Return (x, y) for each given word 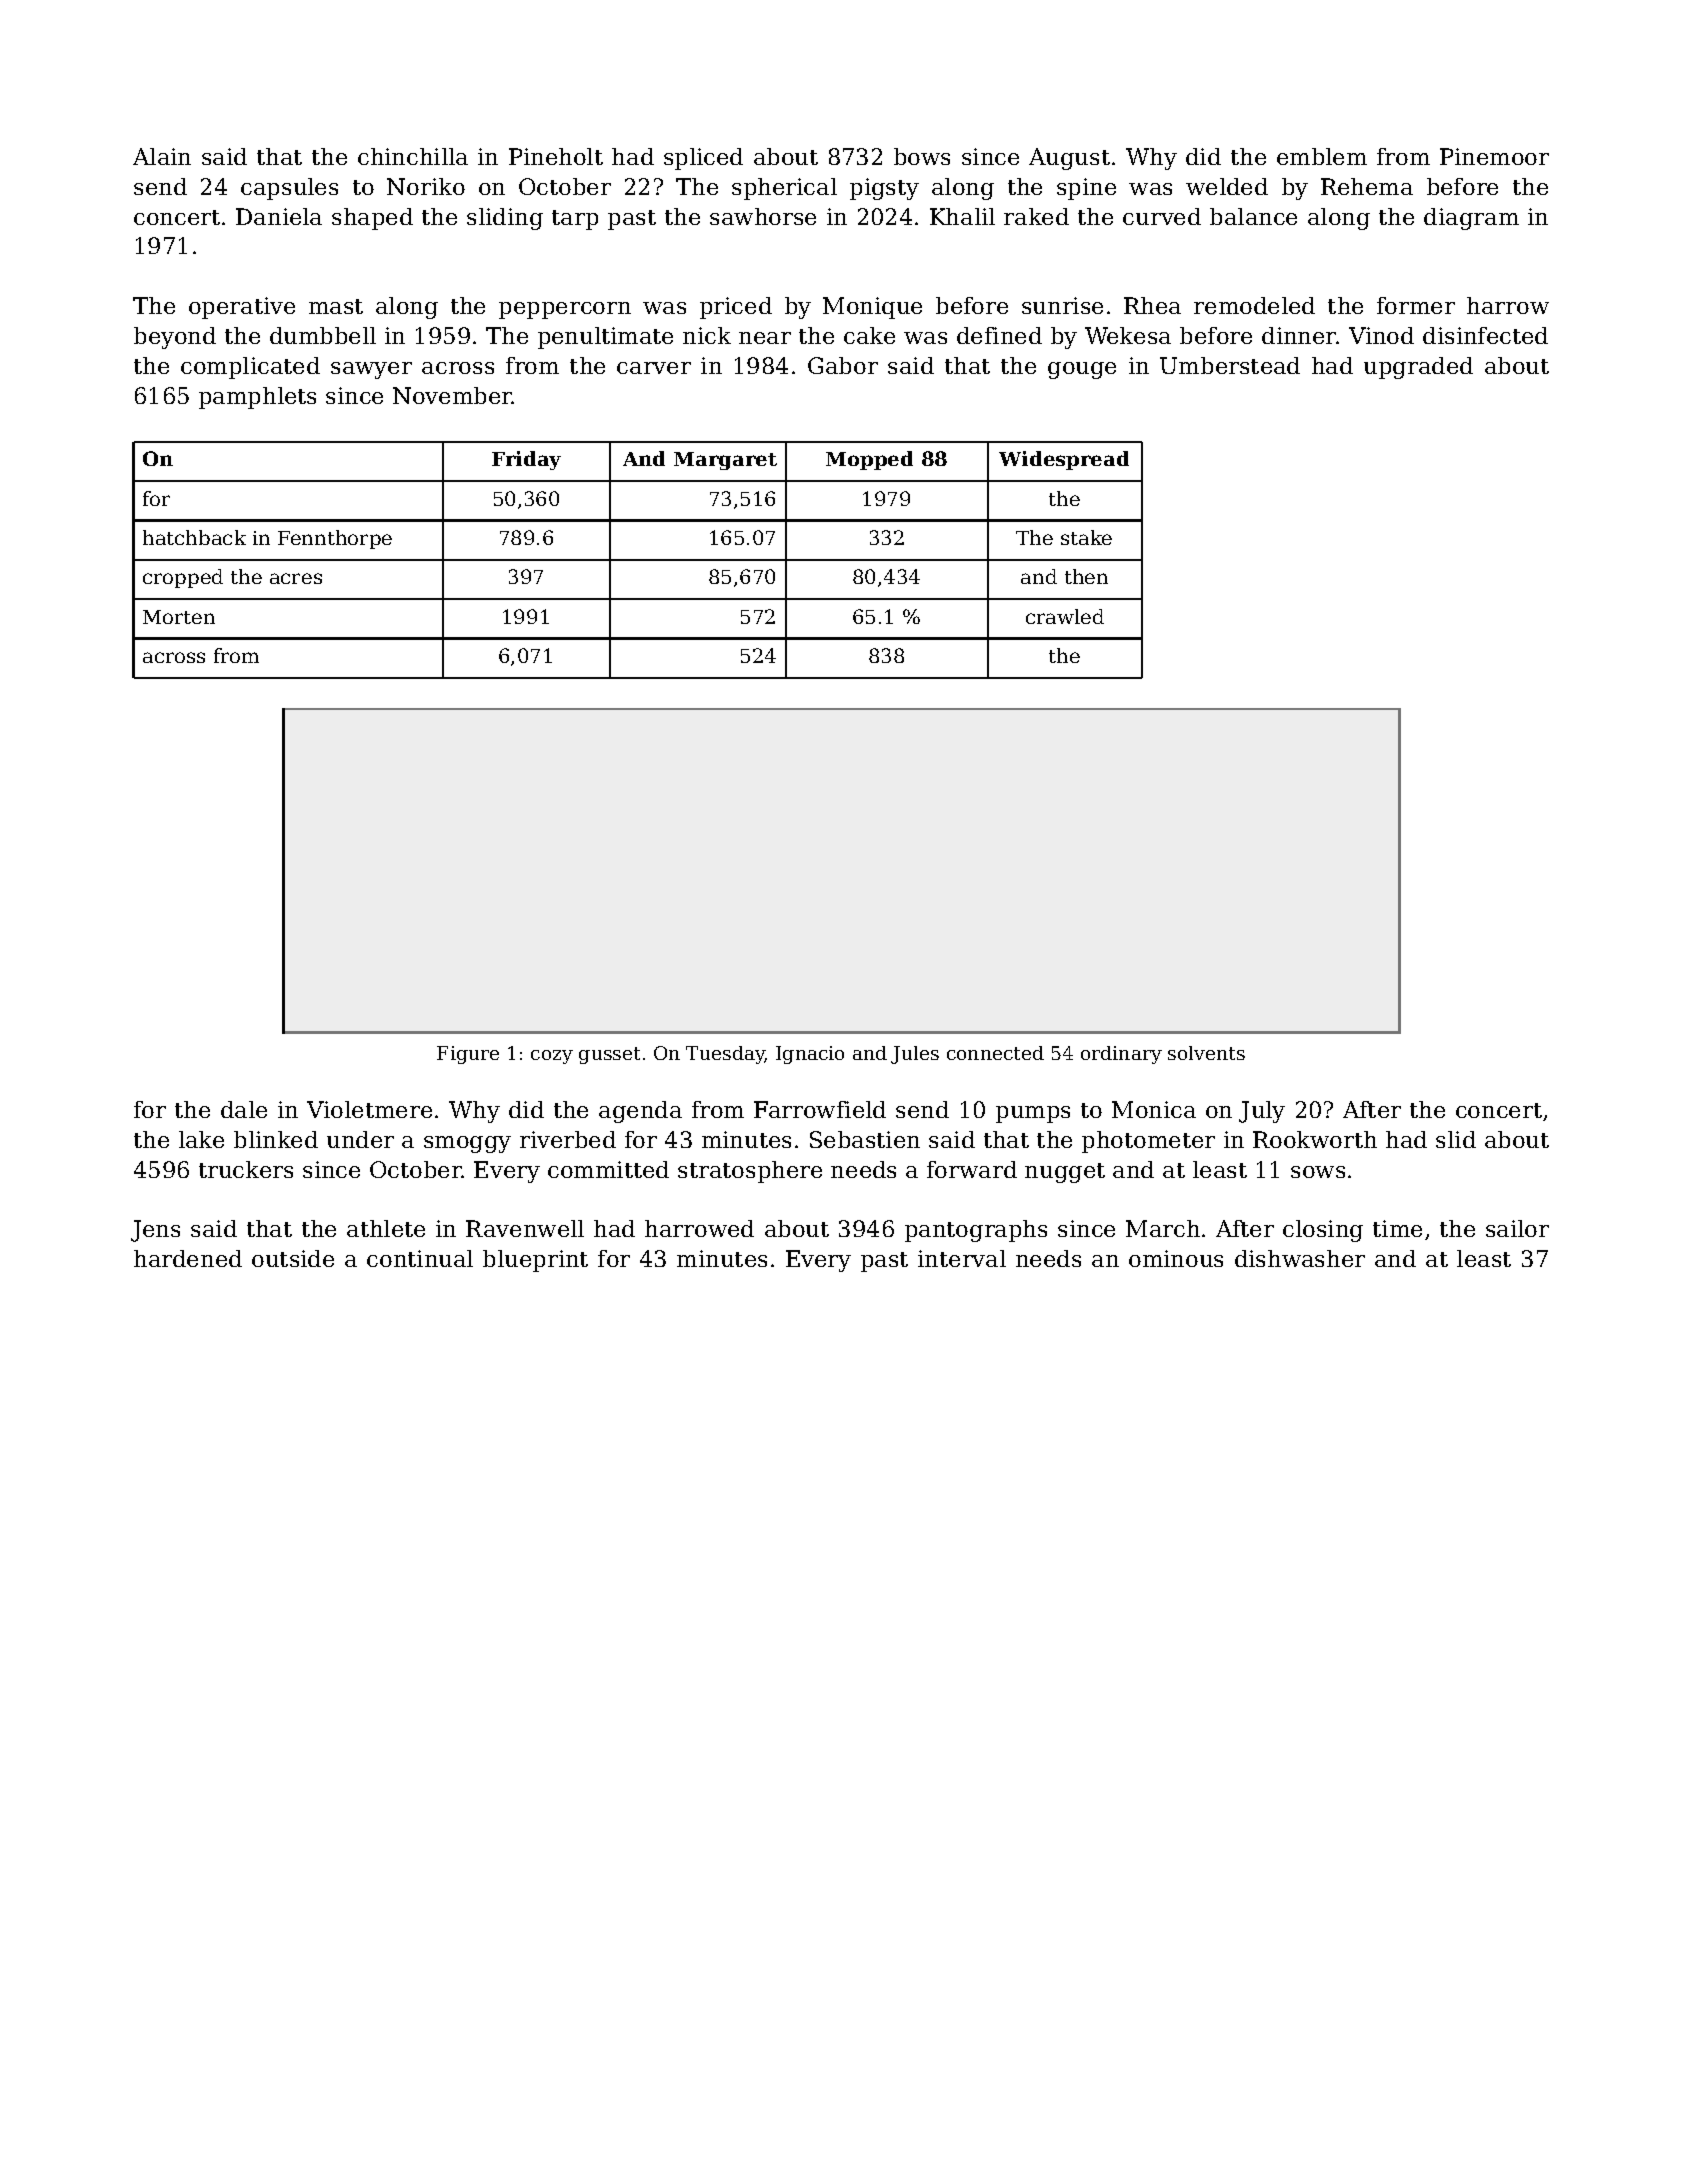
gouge (1082, 370)
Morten (179, 617)
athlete (386, 1228)
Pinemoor (1494, 156)
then (1086, 576)
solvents (1206, 1053)
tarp (575, 220)
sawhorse (763, 216)
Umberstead (1230, 365)
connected (995, 1053)
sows (1318, 1172)
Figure (468, 1055)
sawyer (371, 370)
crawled (1065, 616)
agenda (640, 1112)
